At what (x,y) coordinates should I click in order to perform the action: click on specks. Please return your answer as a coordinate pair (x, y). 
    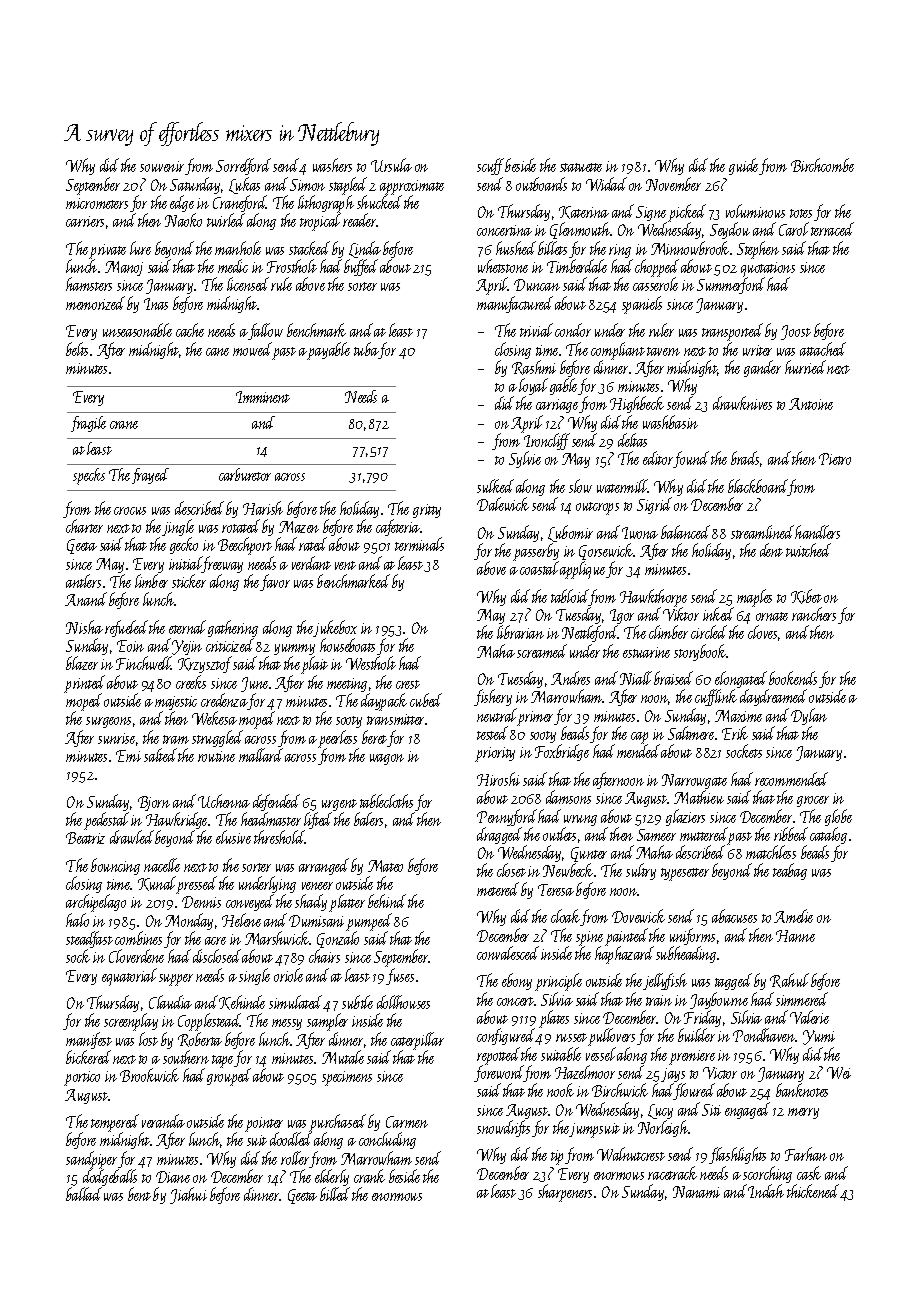
    Looking at the image, I should click on (89, 476).
